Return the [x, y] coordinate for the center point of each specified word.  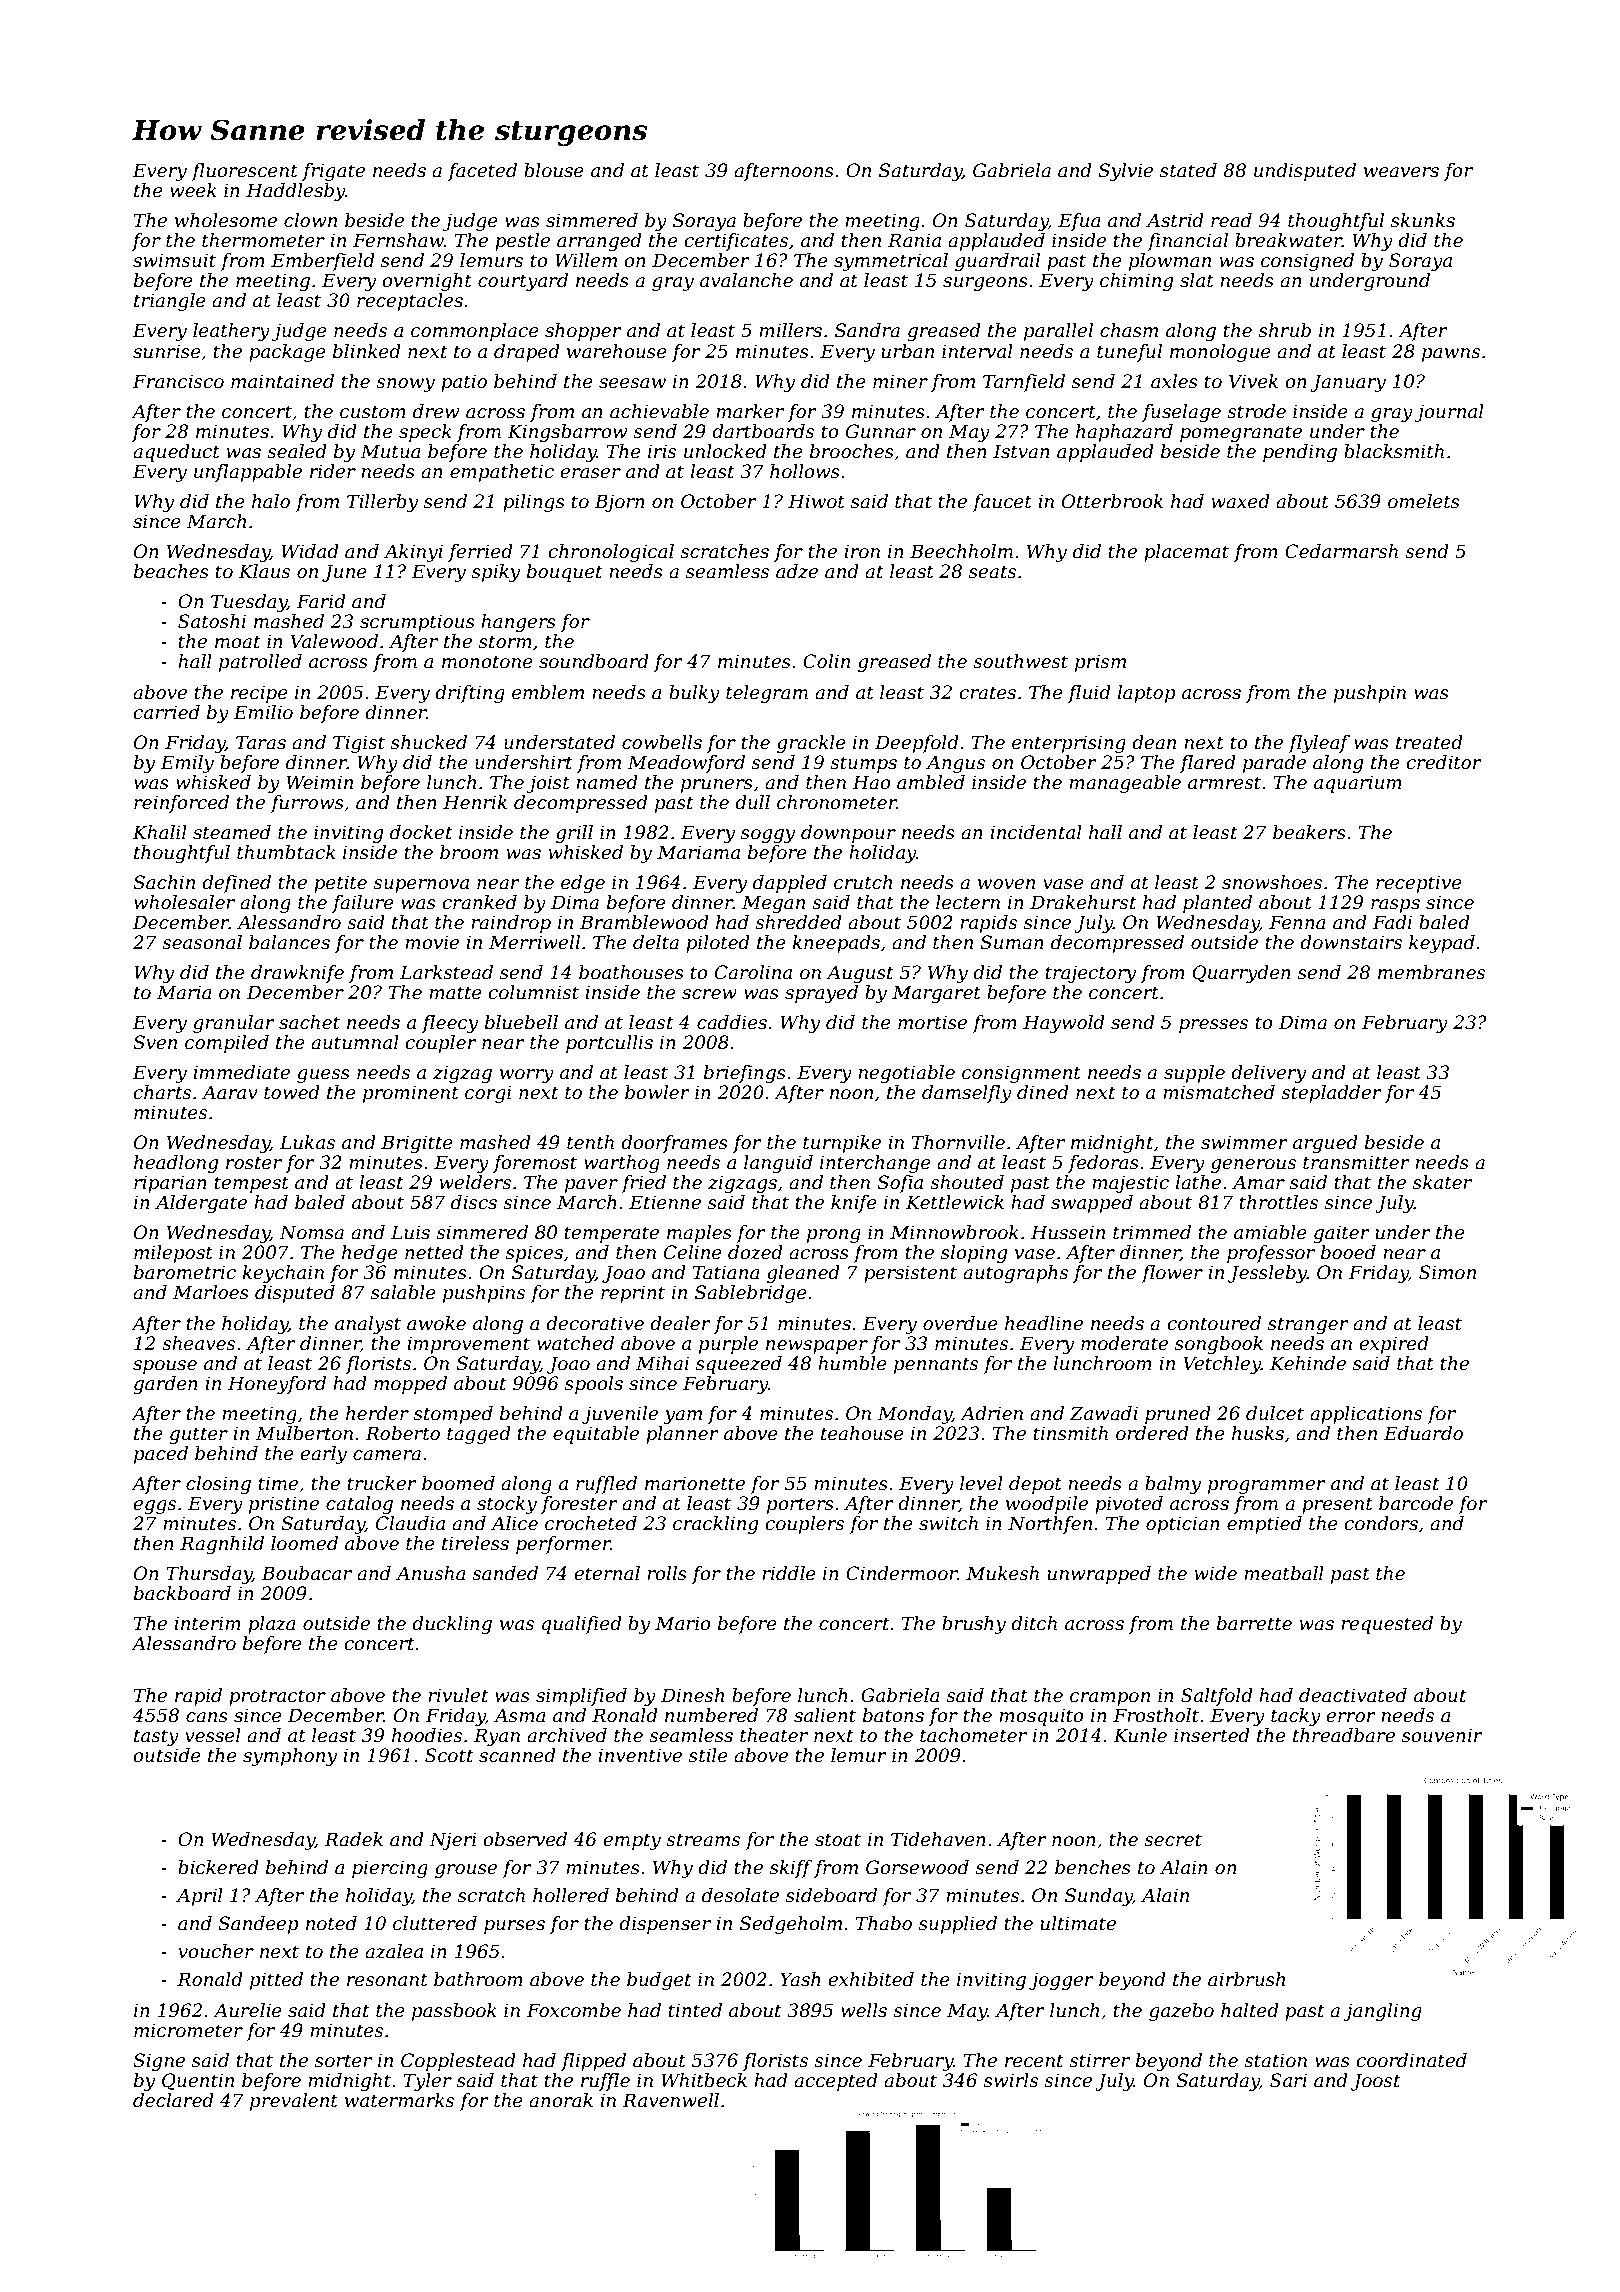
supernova [421, 886]
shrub [1285, 330]
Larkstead [446, 972]
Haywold [1064, 1024]
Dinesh [692, 1695]
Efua [1079, 222]
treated [1429, 742]
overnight [427, 282]
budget [659, 1981]
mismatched [1219, 1092]
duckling [452, 1625]
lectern [968, 902]
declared [173, 2100]
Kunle [1140, 1735]
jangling [1382, 2012]
